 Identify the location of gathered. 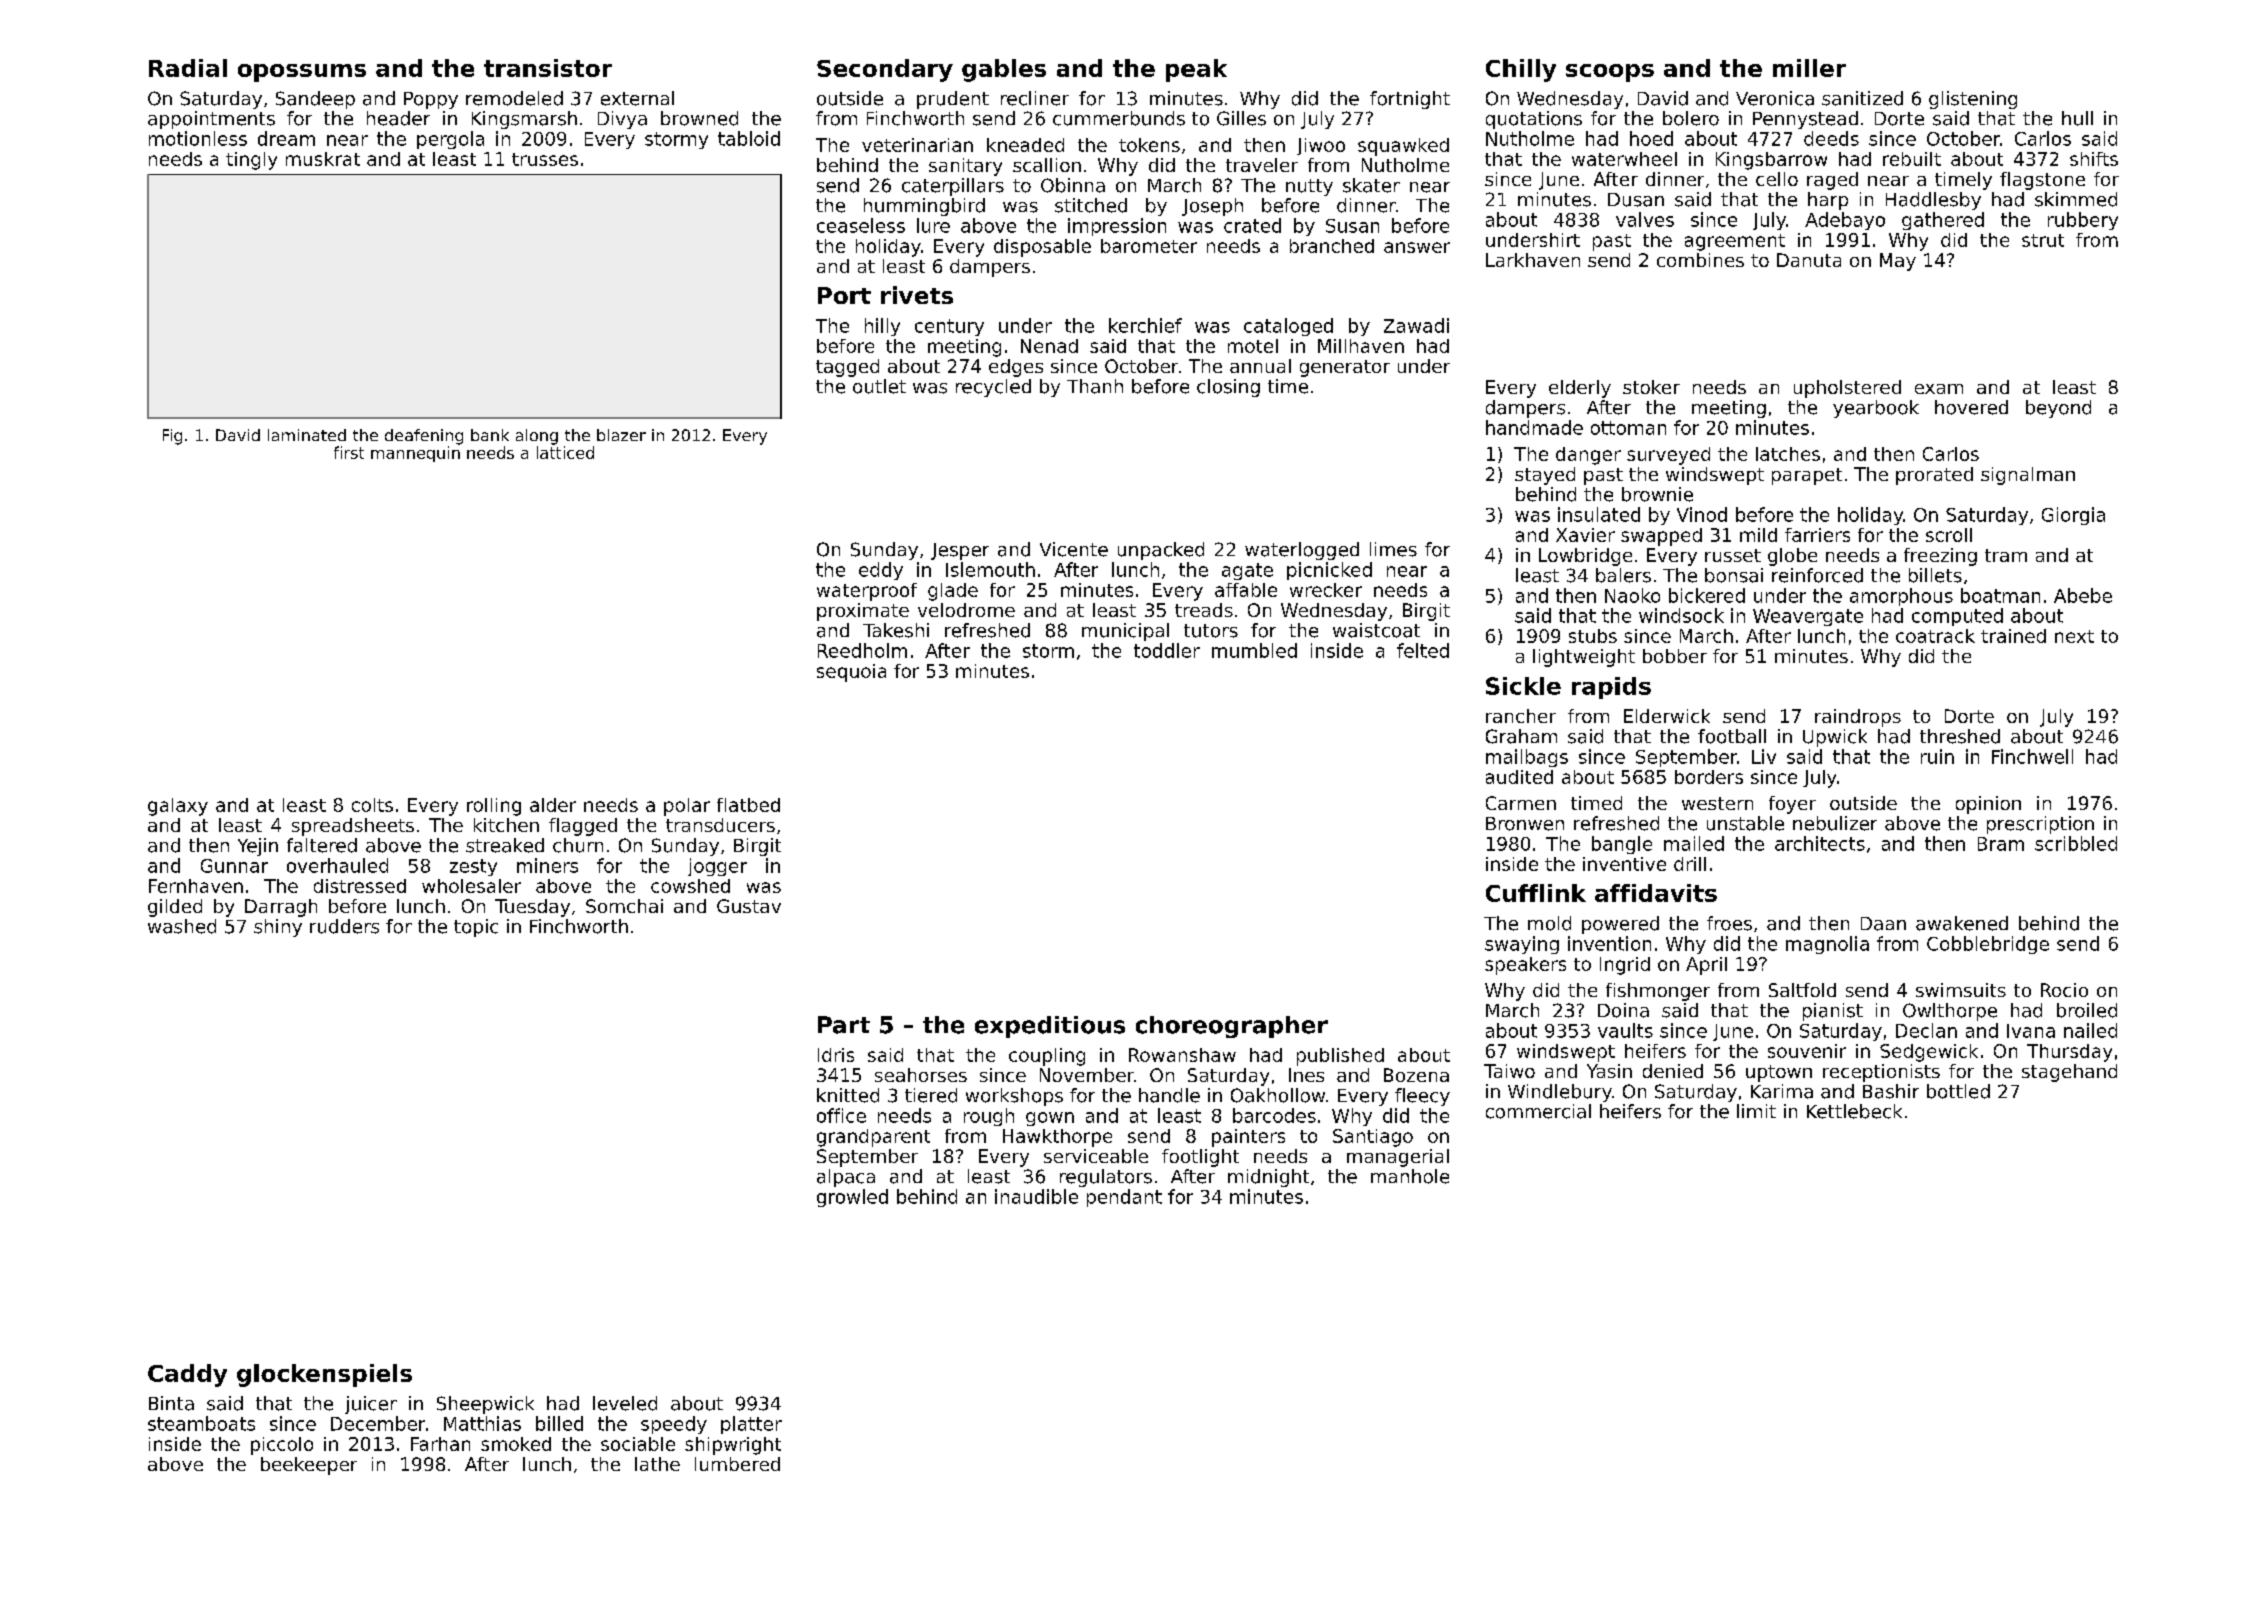
(1943, 221).
